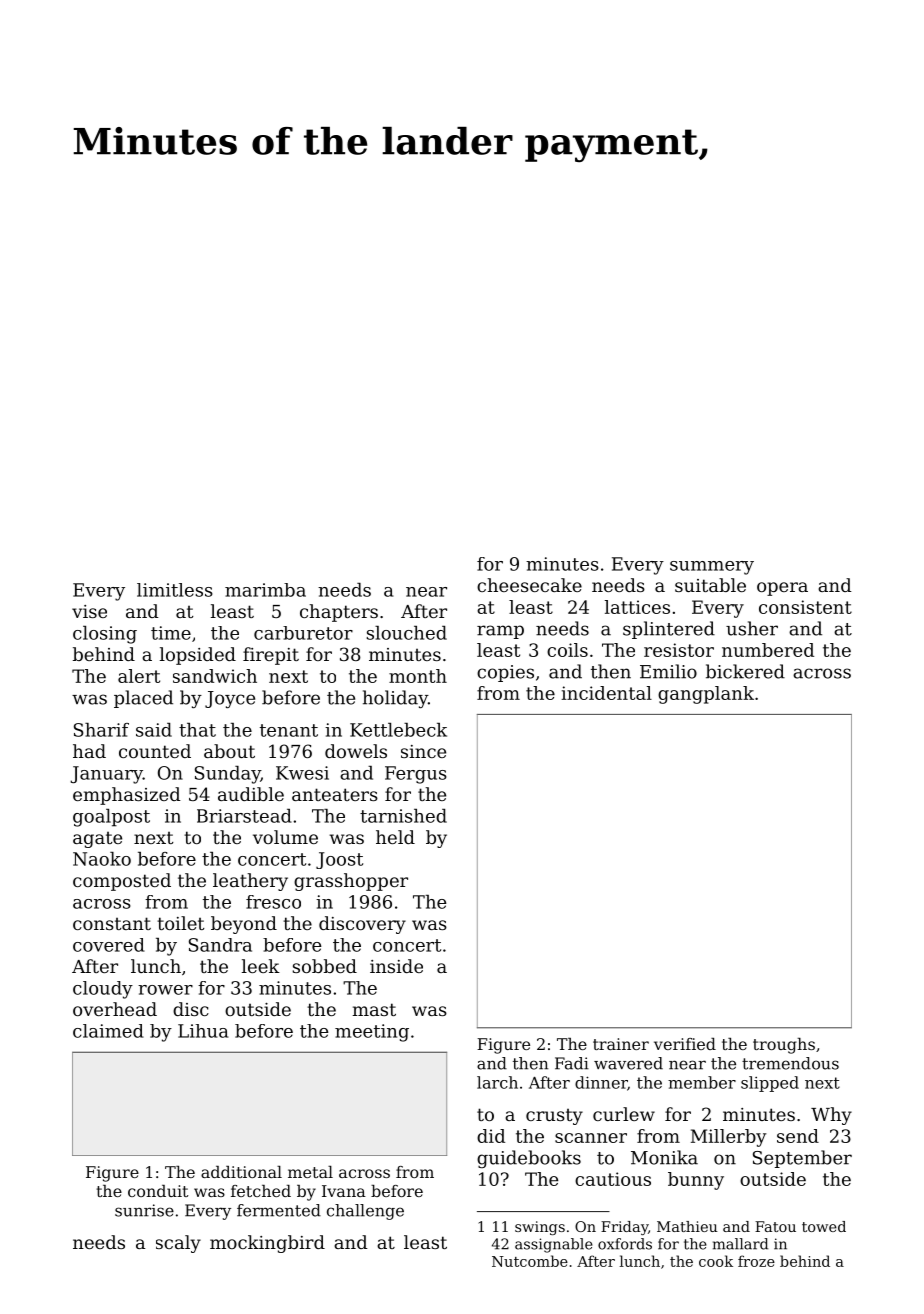 This screenshot has width=924, height=1314. Describe the element at coordinates (775, 1226) in the screenshot. I see `Fatou` at that location.
